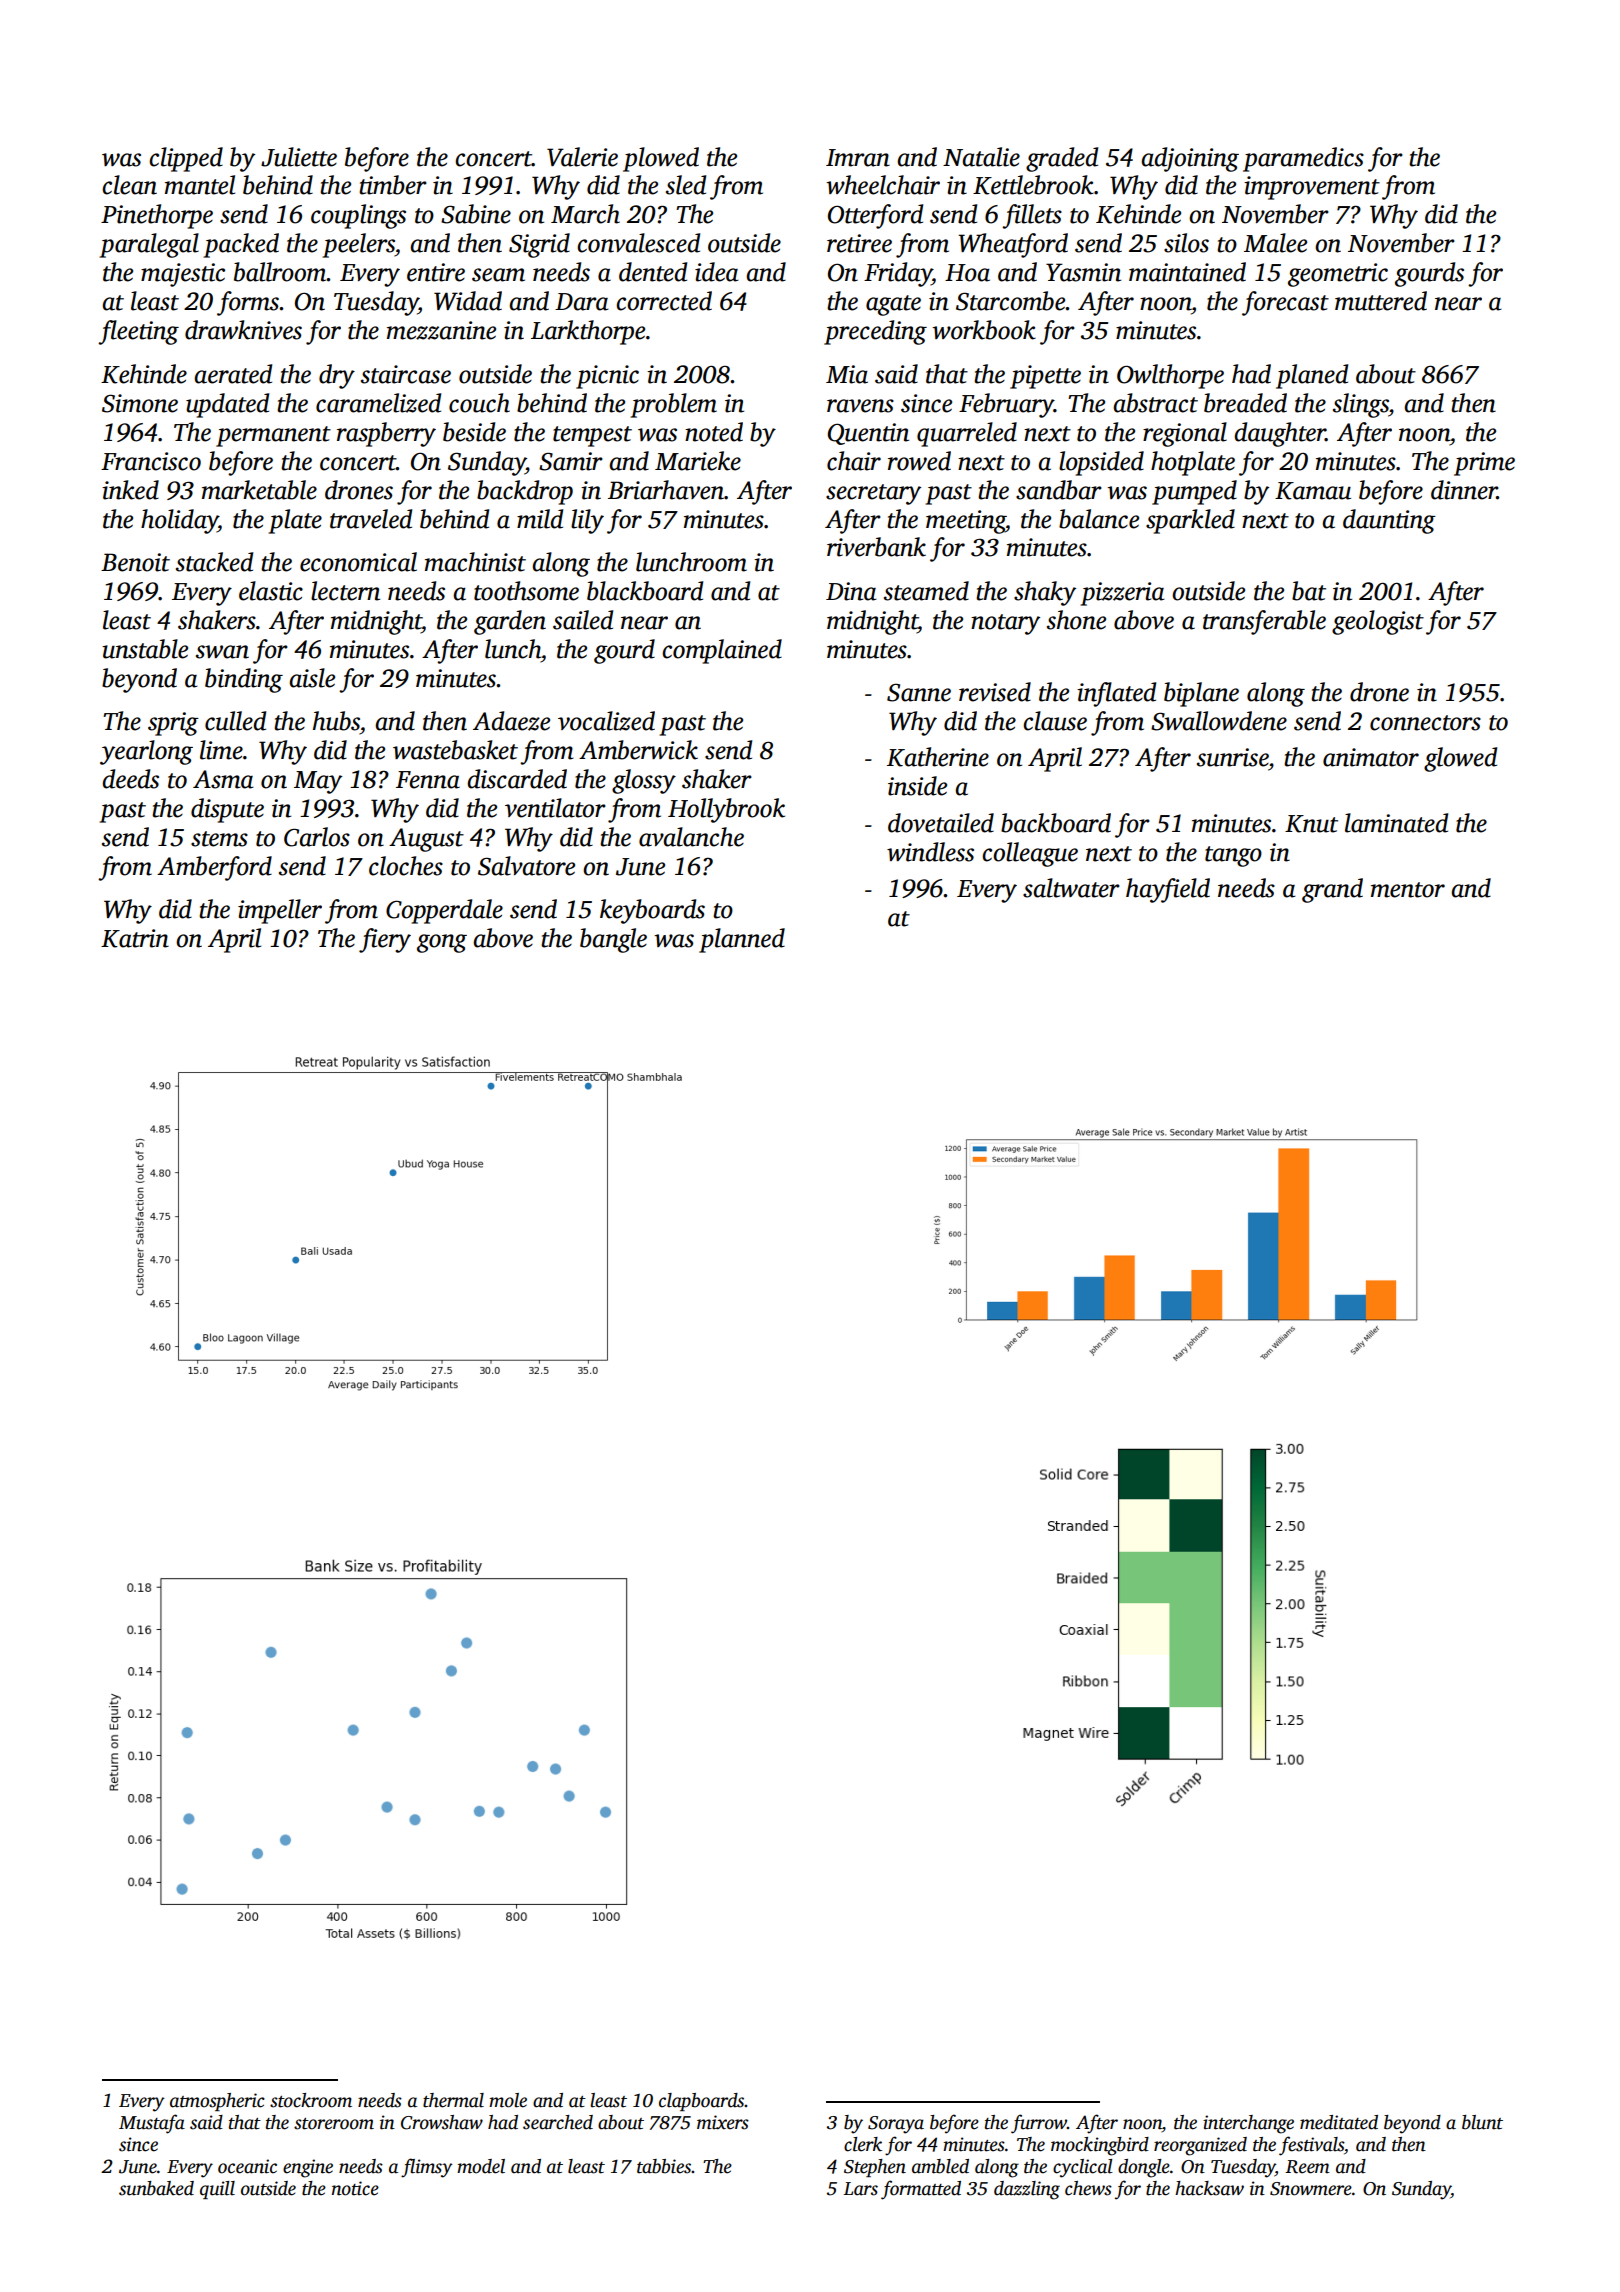 The image size is (1620, 2292). What do you see at coordinates (235, 721) in the screenshot?
I see `culled` at bounding box center [235, 721].
